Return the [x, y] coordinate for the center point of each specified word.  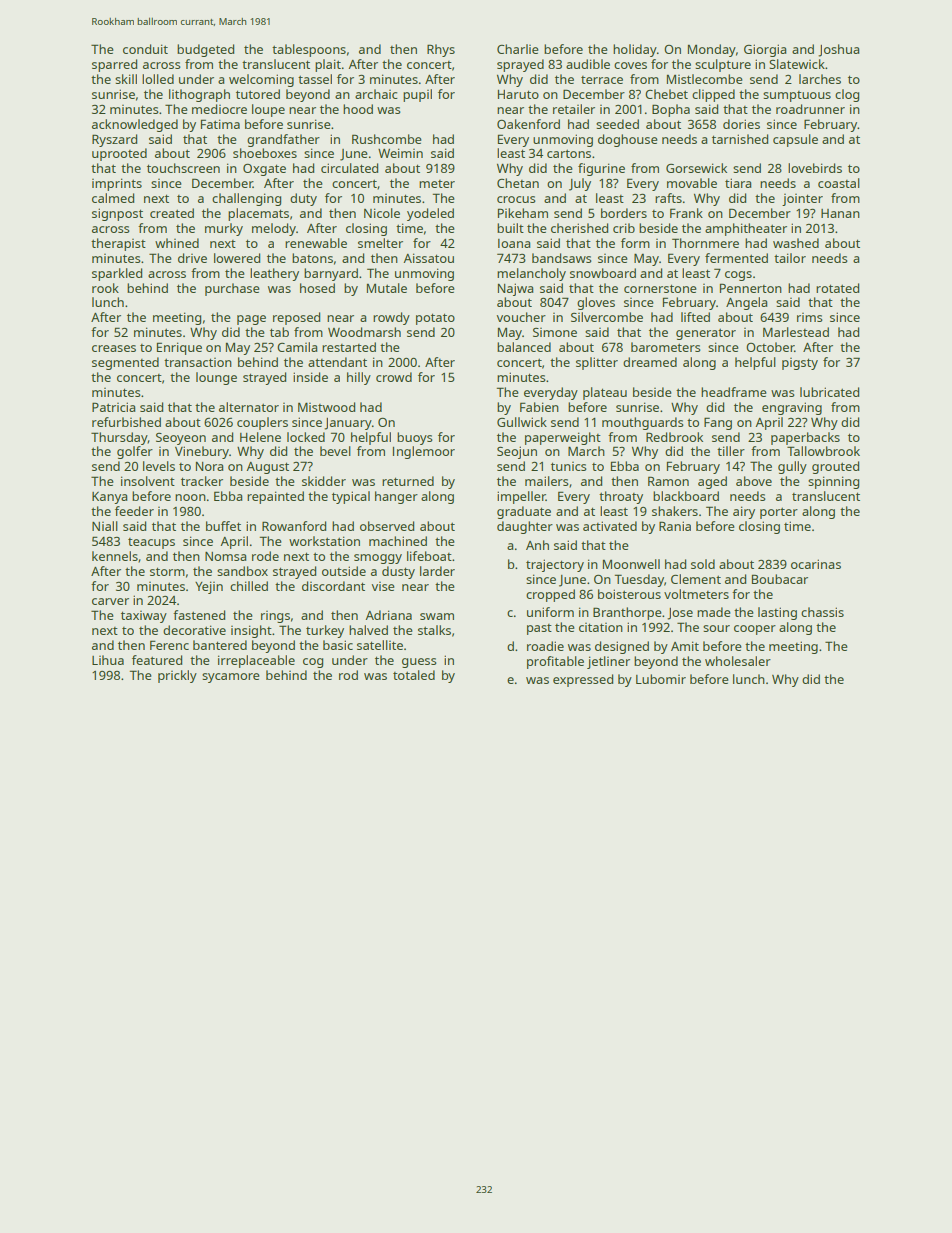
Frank [686, 213]
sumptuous [797, 96]
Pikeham [523, 213]
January [348, 424]
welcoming [261, 80]
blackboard [686, 496]
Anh [537, 545]
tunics [569, 466]
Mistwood [326, 407]
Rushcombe [387, 139]
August [267, 468]
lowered [237, 258]
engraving [792, 408]
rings [275, 617]
